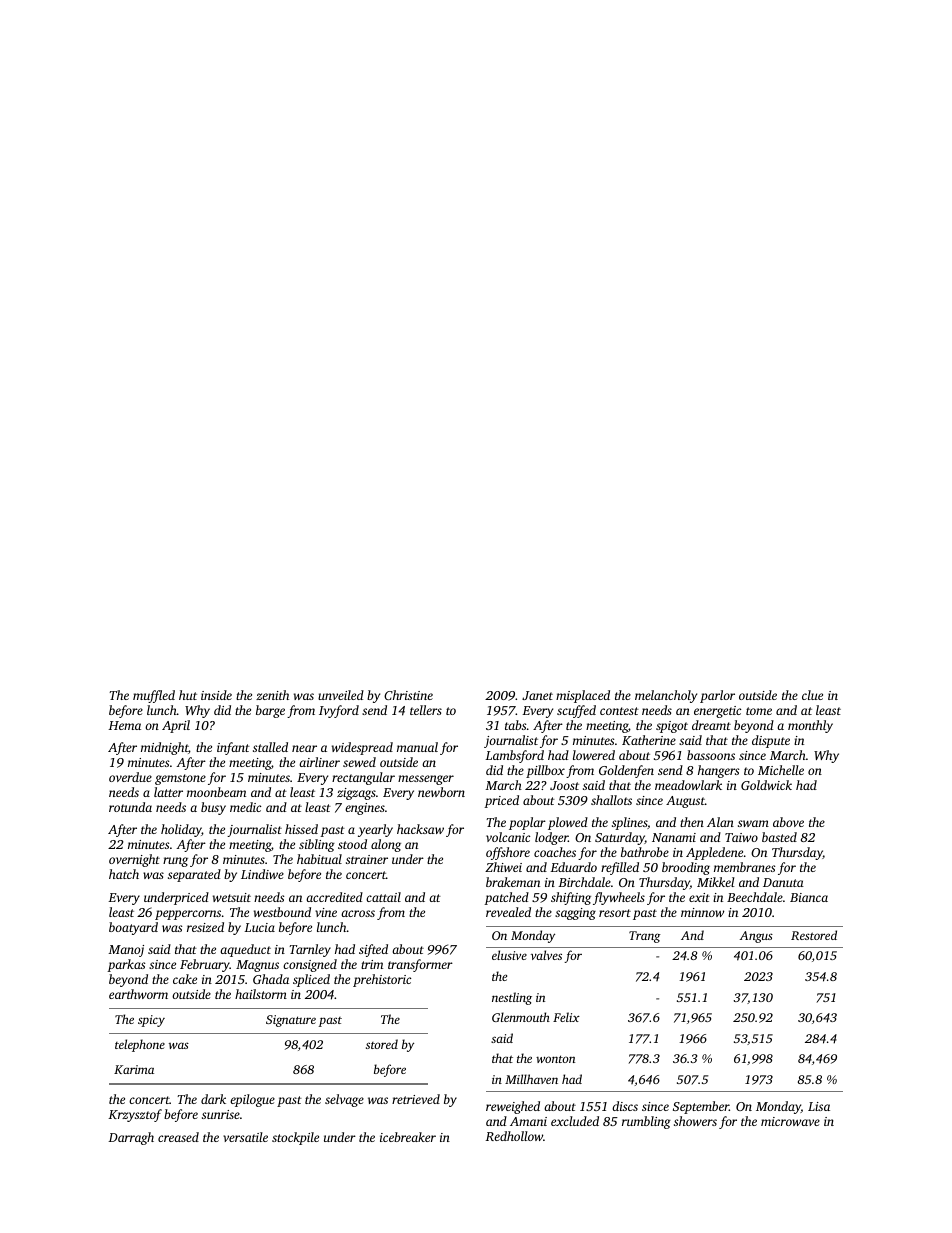 This image has height=1233, width=952. What do you see at coordinates (514, 1136) in the image?
I see `Redhollow` at bounding box center [514, 1136].
